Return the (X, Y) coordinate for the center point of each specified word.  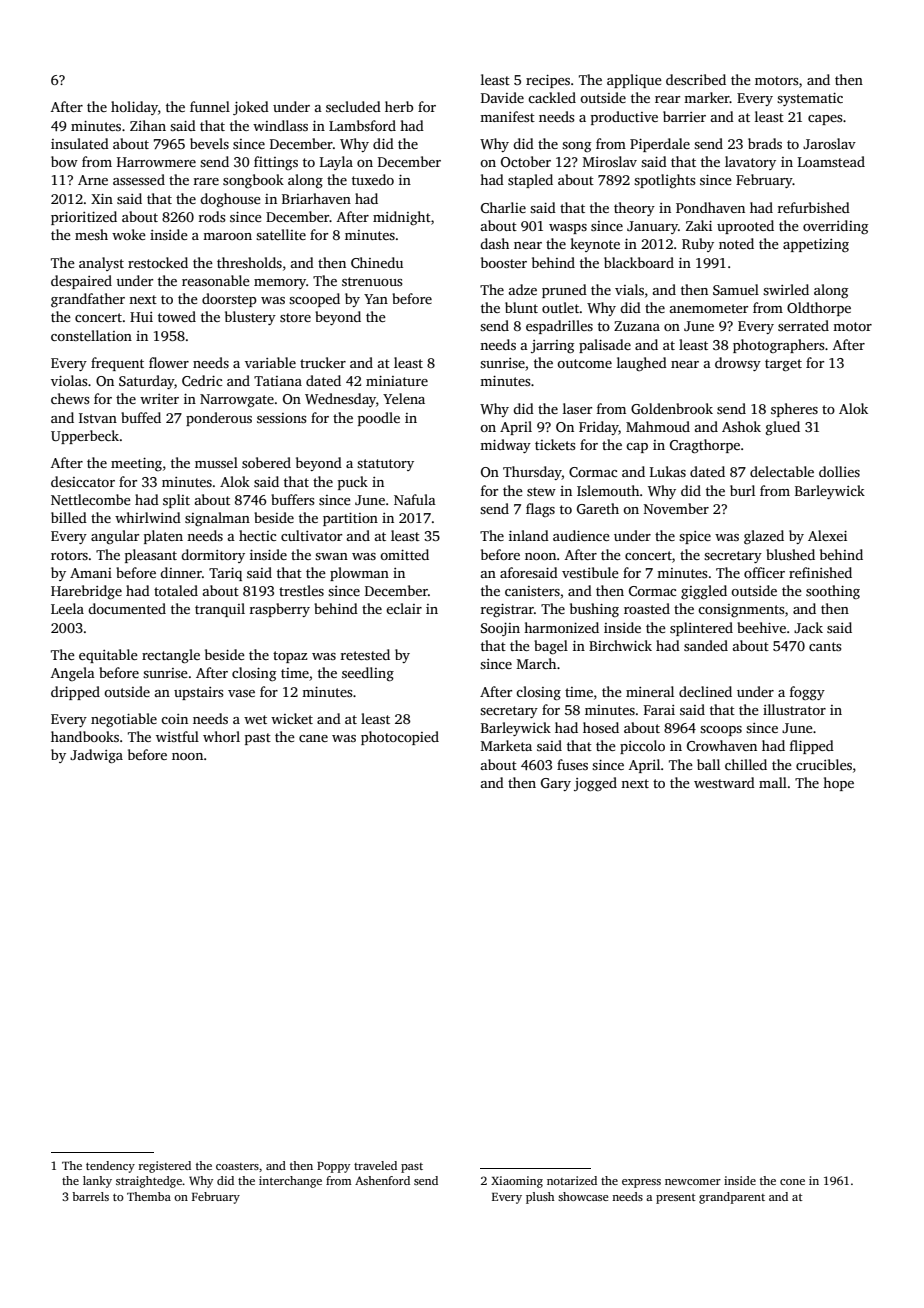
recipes (548, 81)
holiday (134, 108)
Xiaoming (517, 1182)
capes (825, 120)
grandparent (732, 1198)
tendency (110, 1167)
